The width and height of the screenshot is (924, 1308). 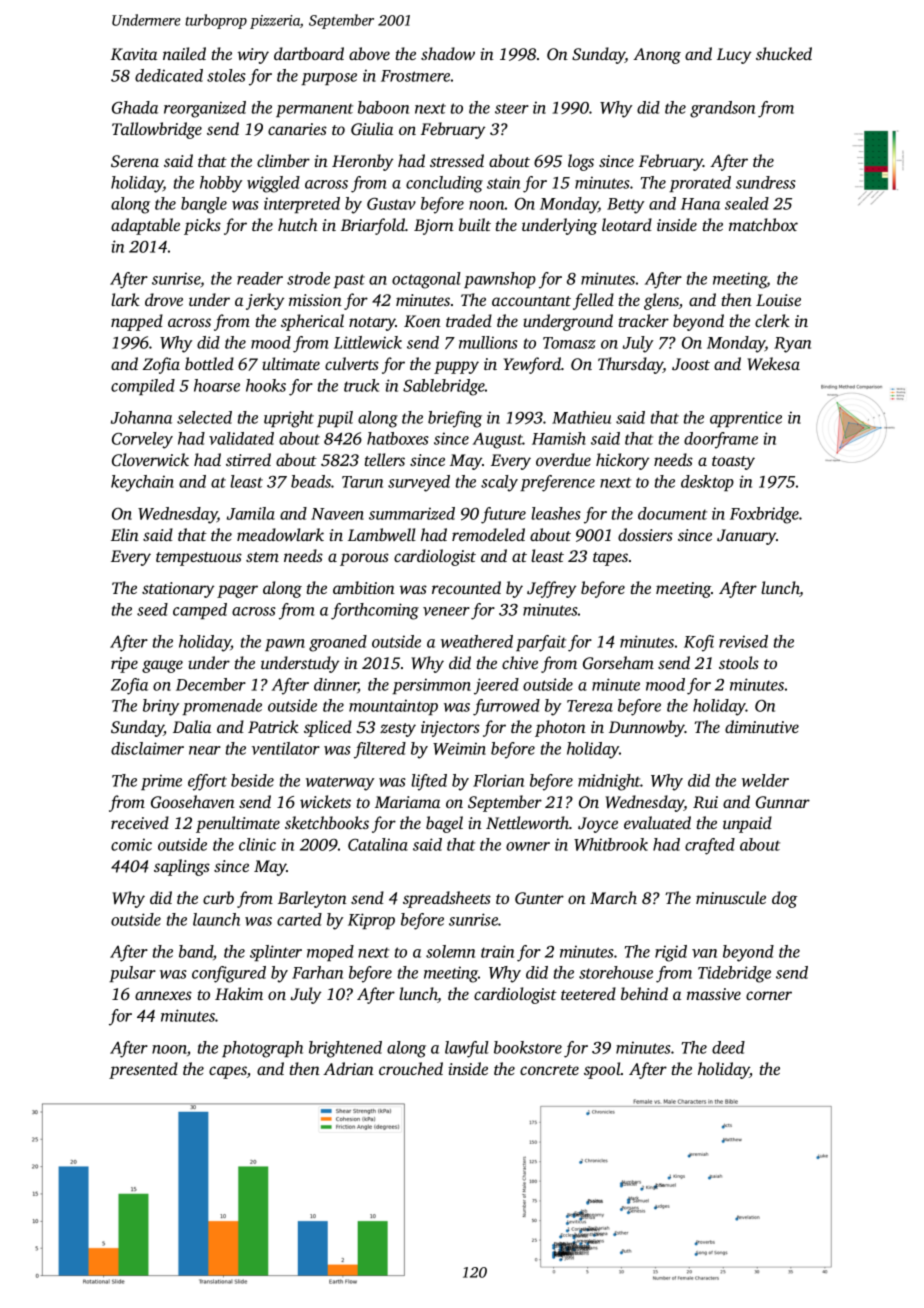 What do you see at coordinates (734, 974) in the screenshot?
I see `Tidebridge` at bounding box center [734, 974].
